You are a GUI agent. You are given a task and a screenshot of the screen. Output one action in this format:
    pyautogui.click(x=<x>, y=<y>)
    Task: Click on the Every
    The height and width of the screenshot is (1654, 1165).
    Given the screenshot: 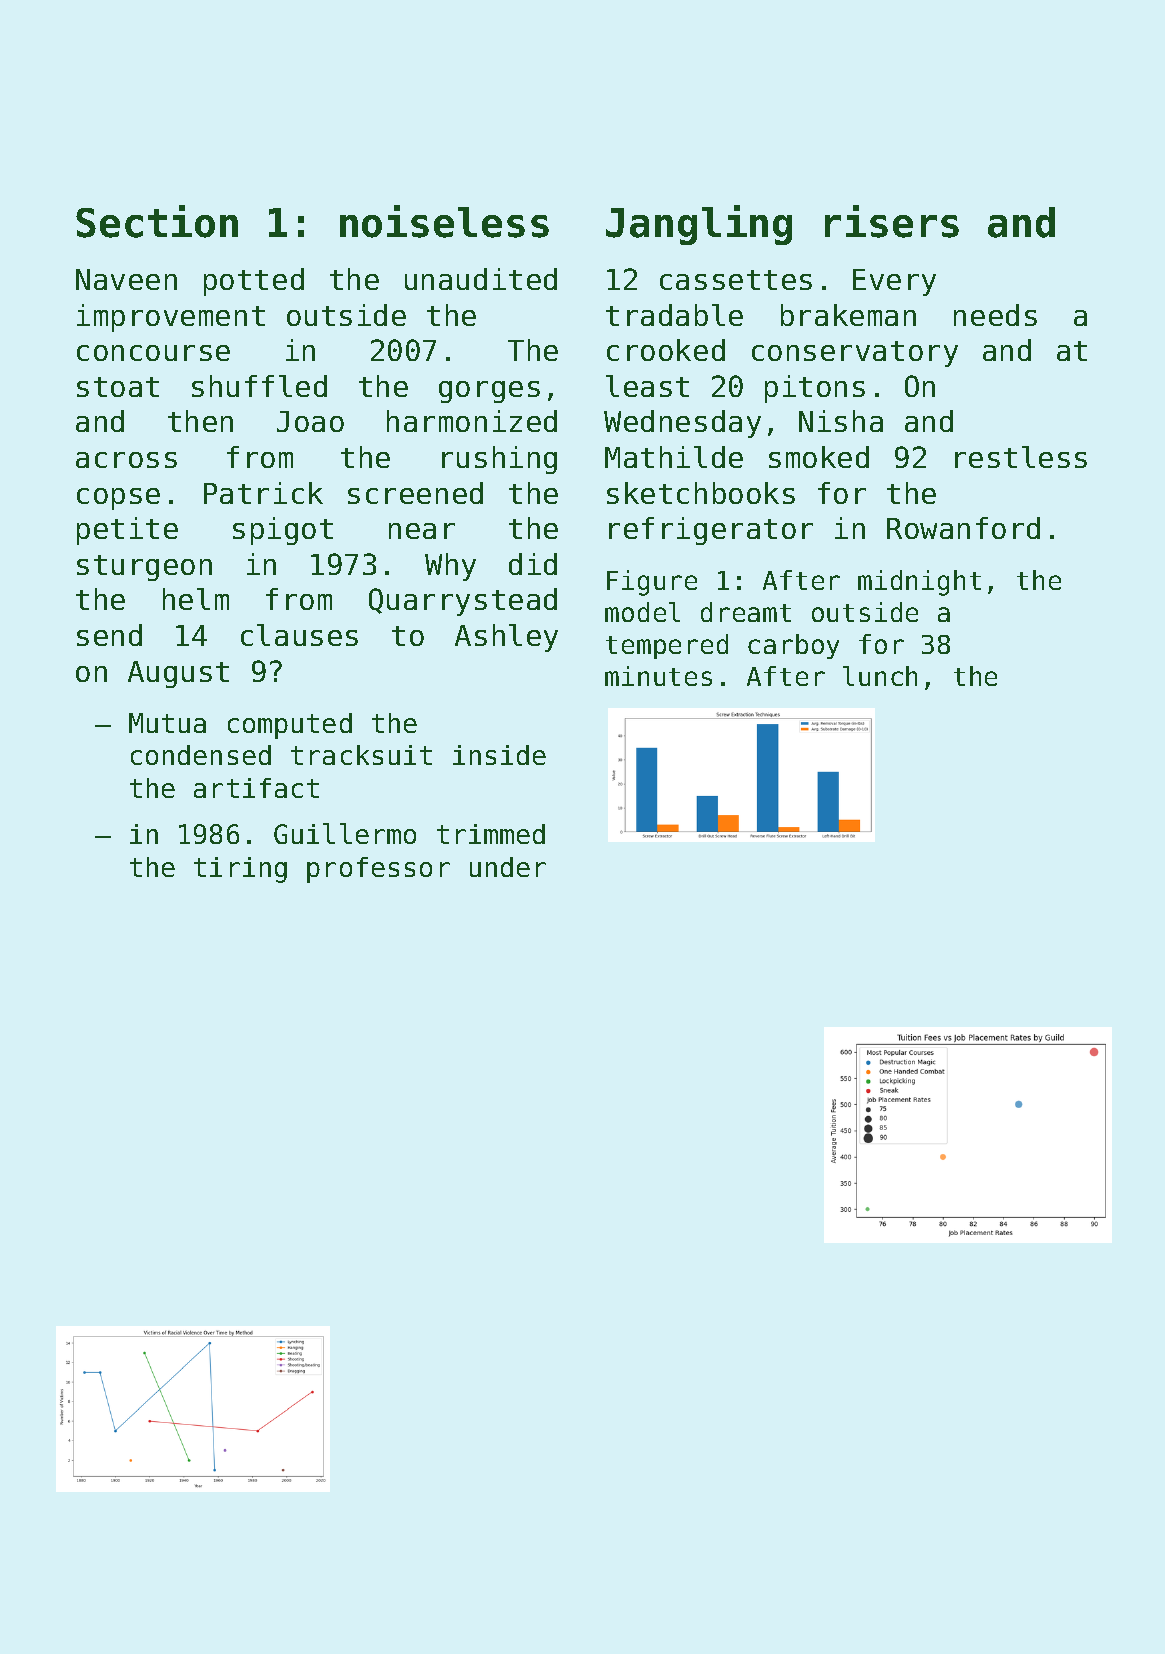 What is the action you would take?
    pyautogui.click(x=894, y=282)
